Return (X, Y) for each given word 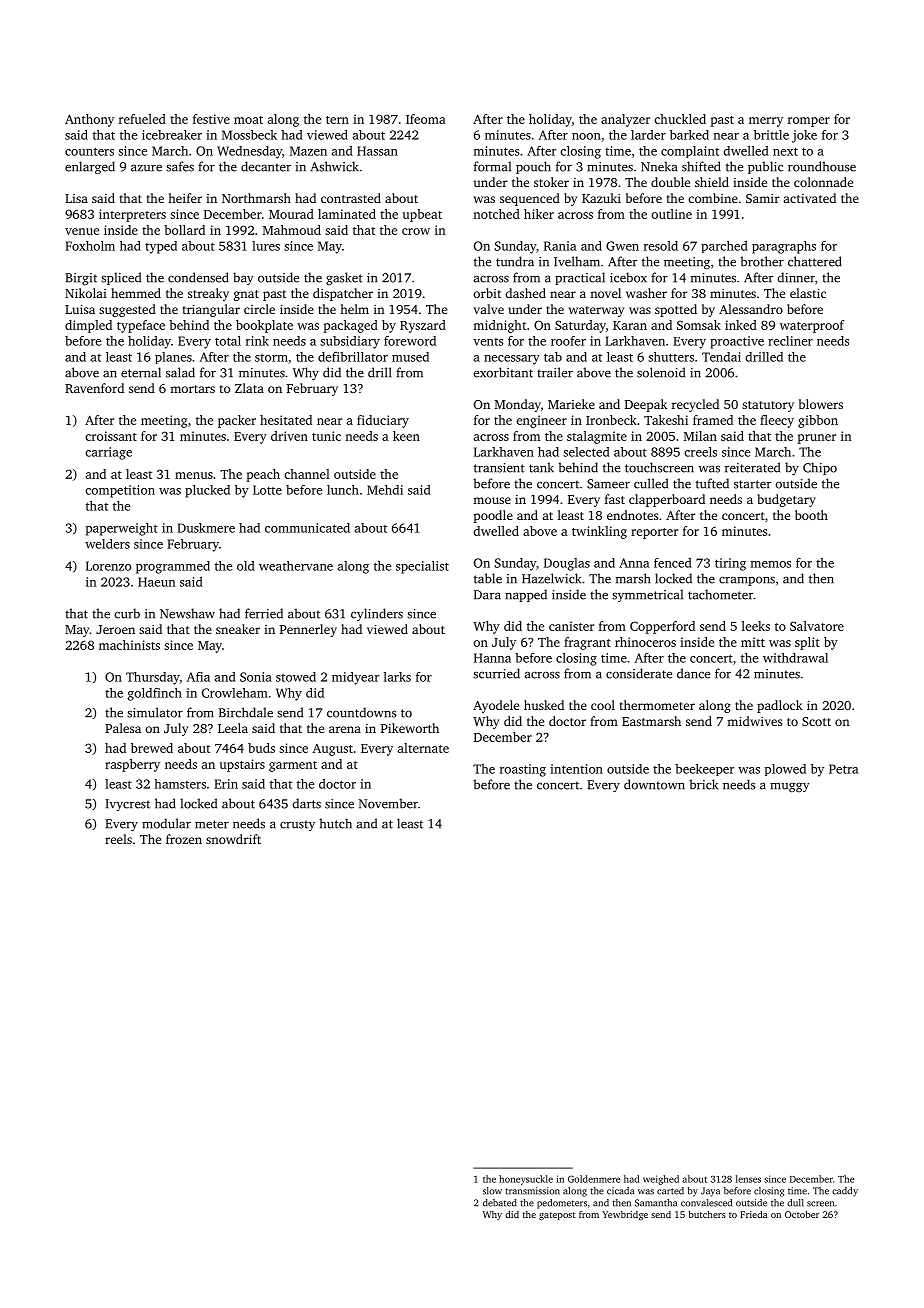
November (388, 803)
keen (406, 436)
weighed (661, 1180)
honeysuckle (526, 1180)
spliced (121, 278)
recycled (695, 405)
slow (492, 1191)
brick (703, 784)
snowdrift (233, 839)
